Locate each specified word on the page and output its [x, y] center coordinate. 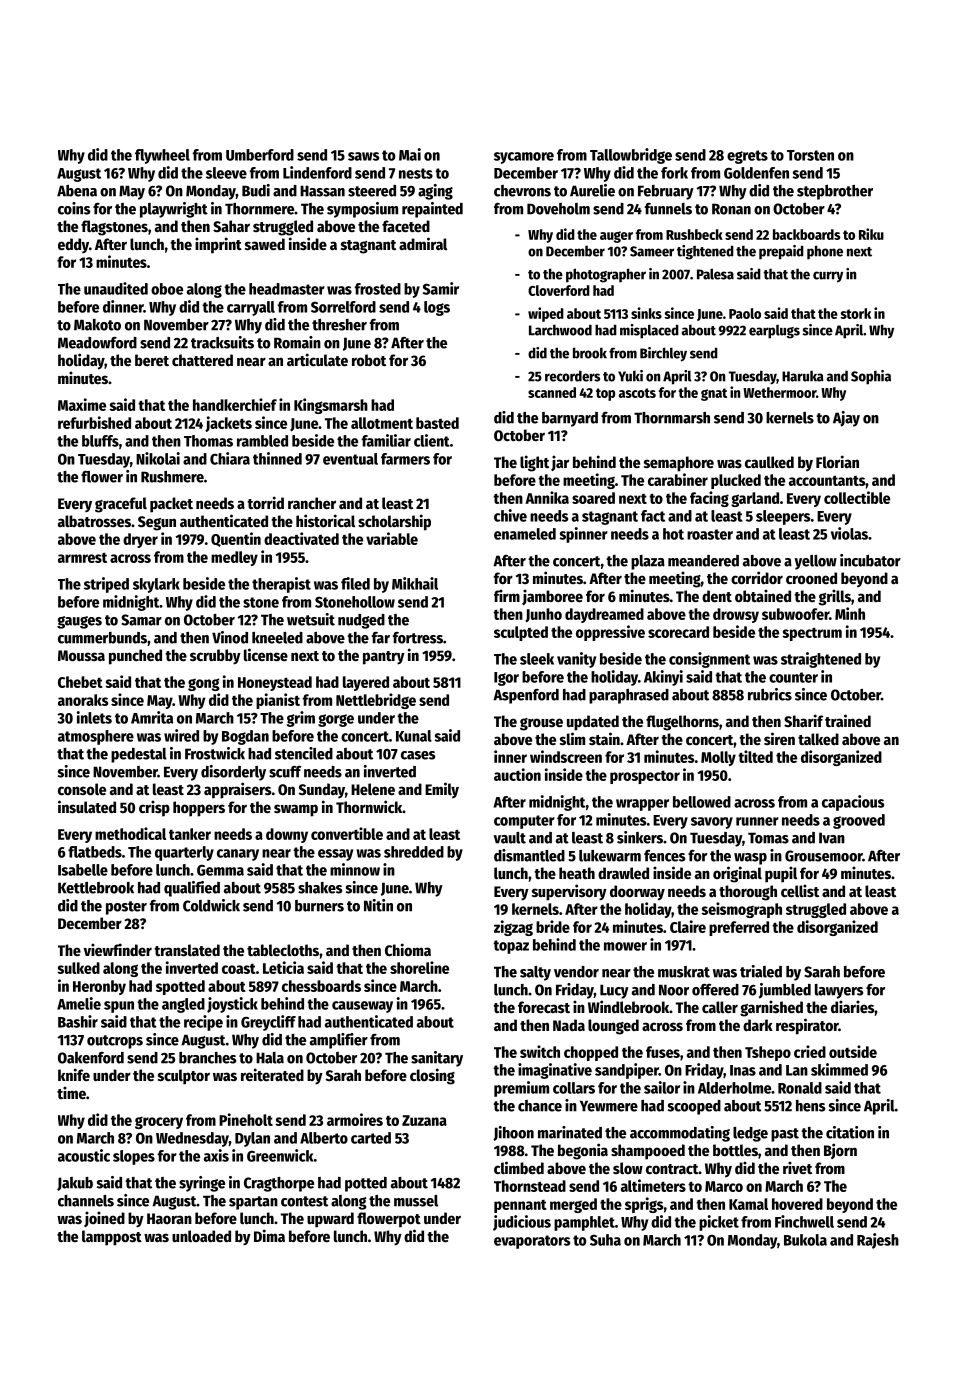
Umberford [260, 155]
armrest [82, 557]
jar [560, 463]
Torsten [810, 155]
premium [521, 1089]
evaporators [532, 1242]
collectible [857, 497]
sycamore [524, 158]
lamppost [112, 1238]
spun [119, 1007]
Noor [674, 990]
